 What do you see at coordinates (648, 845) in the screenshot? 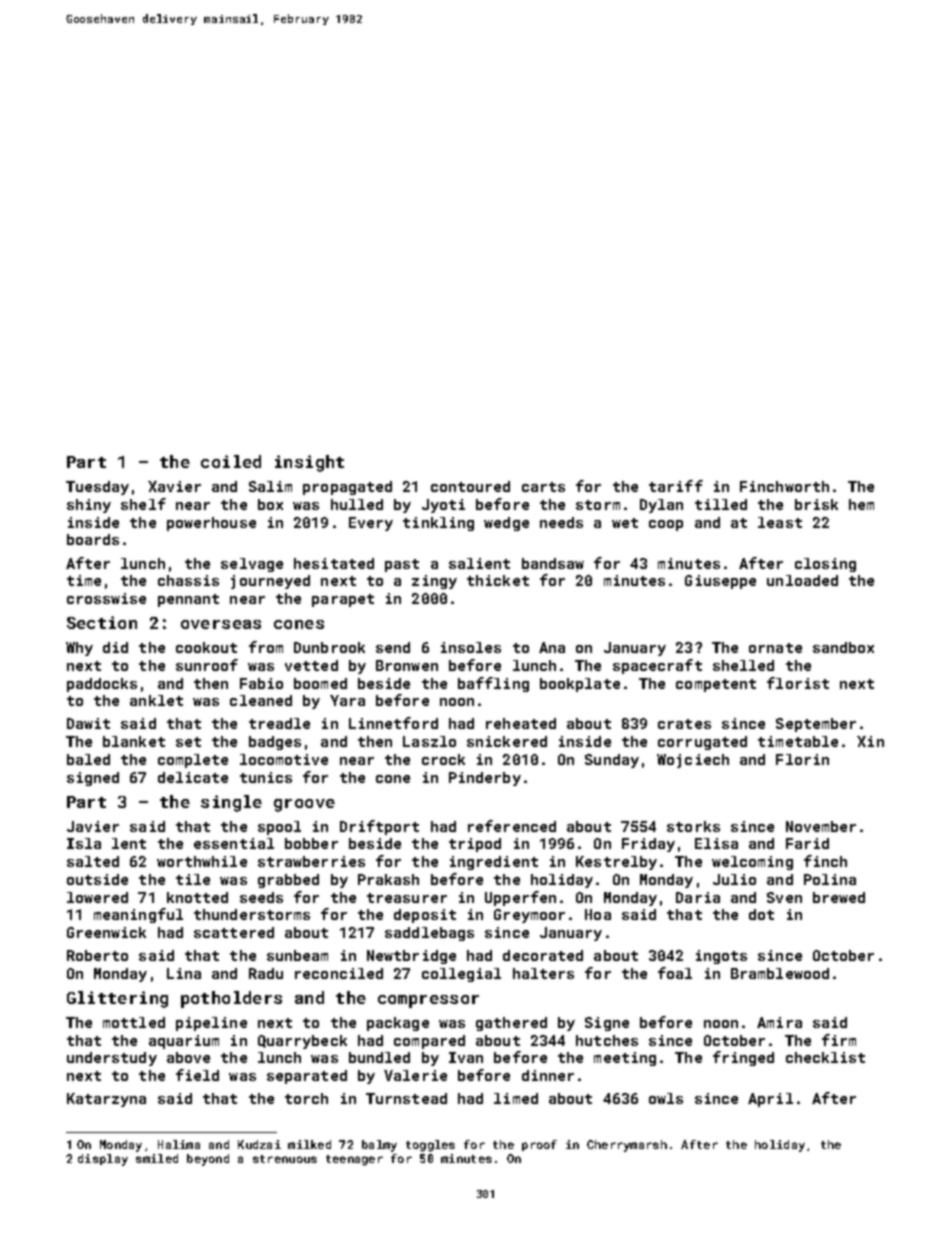
I see `Friday` at bounding box center [648, 845].
